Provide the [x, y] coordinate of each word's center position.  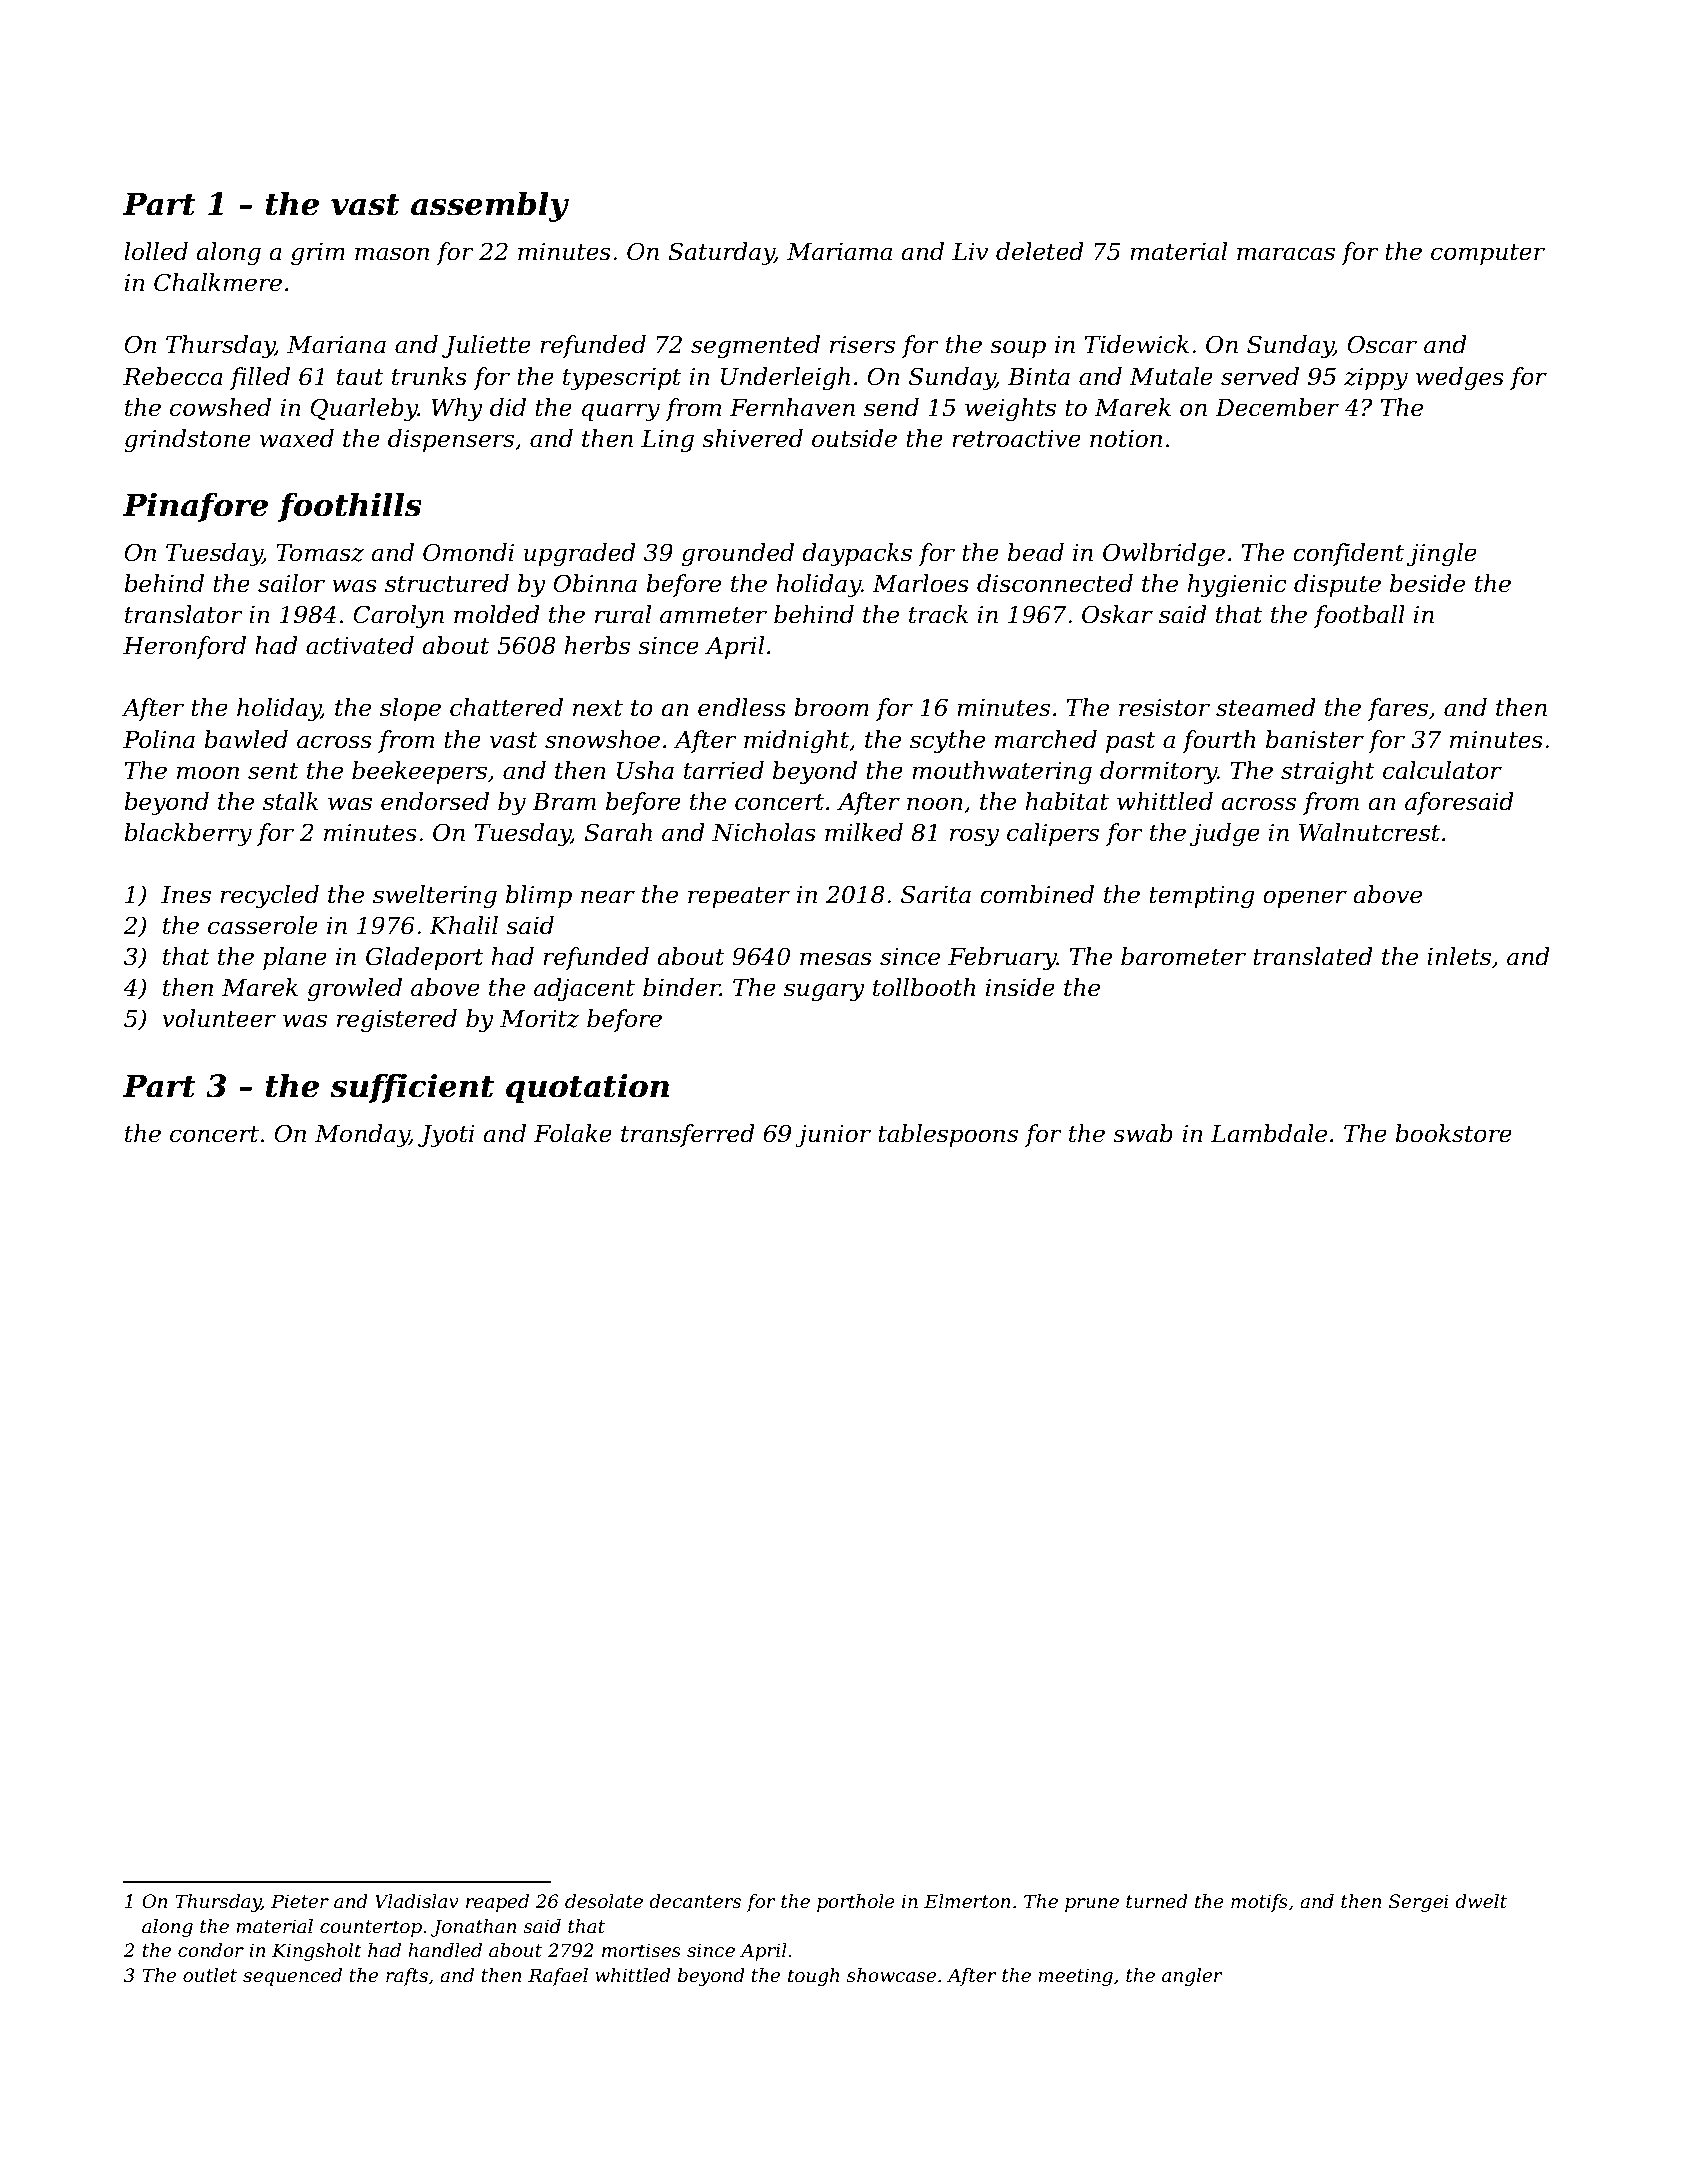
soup [1018, 349]
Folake [573, 1133]
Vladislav [417, 1901]
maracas [1286, 254]
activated [360, 645]
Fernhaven [792, 407]
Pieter [300, 1901]
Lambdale [1269, 1133]
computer [1488, 254]
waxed [297, 438]
